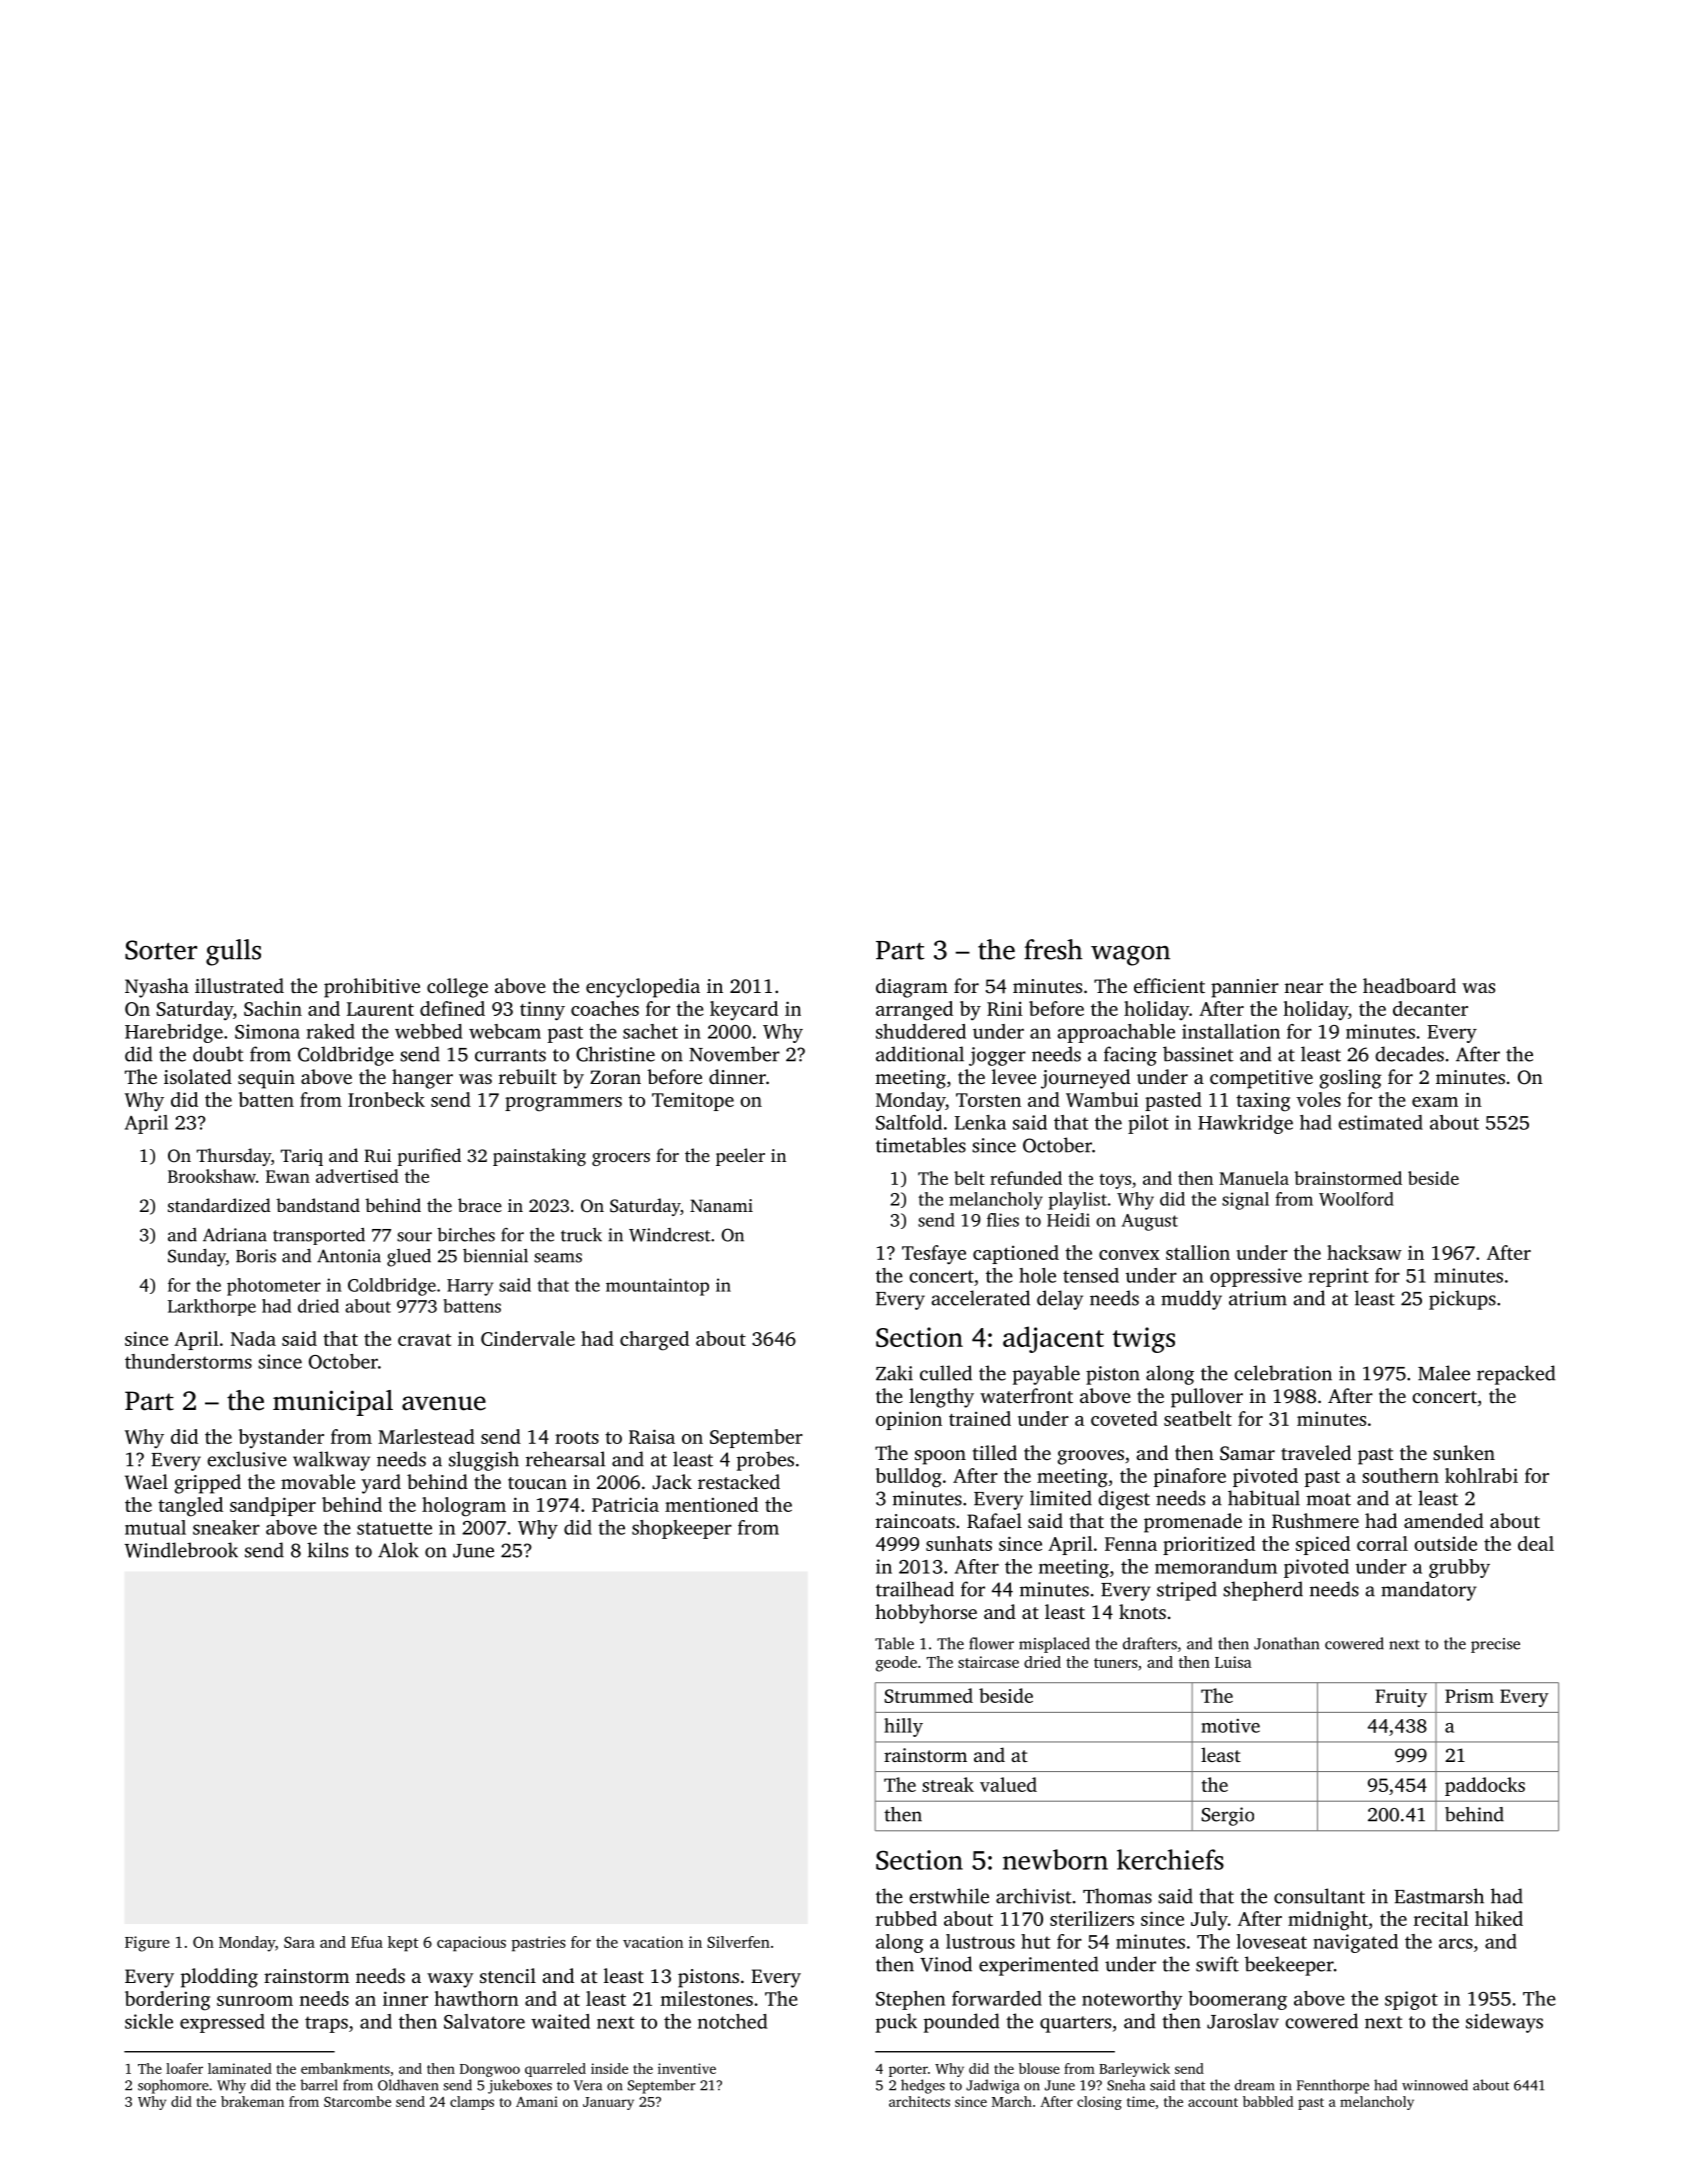  What do you see at coordinates (903, 1727) in the screenshot?
I see `hilly` at bounding box center [903, 1727].
